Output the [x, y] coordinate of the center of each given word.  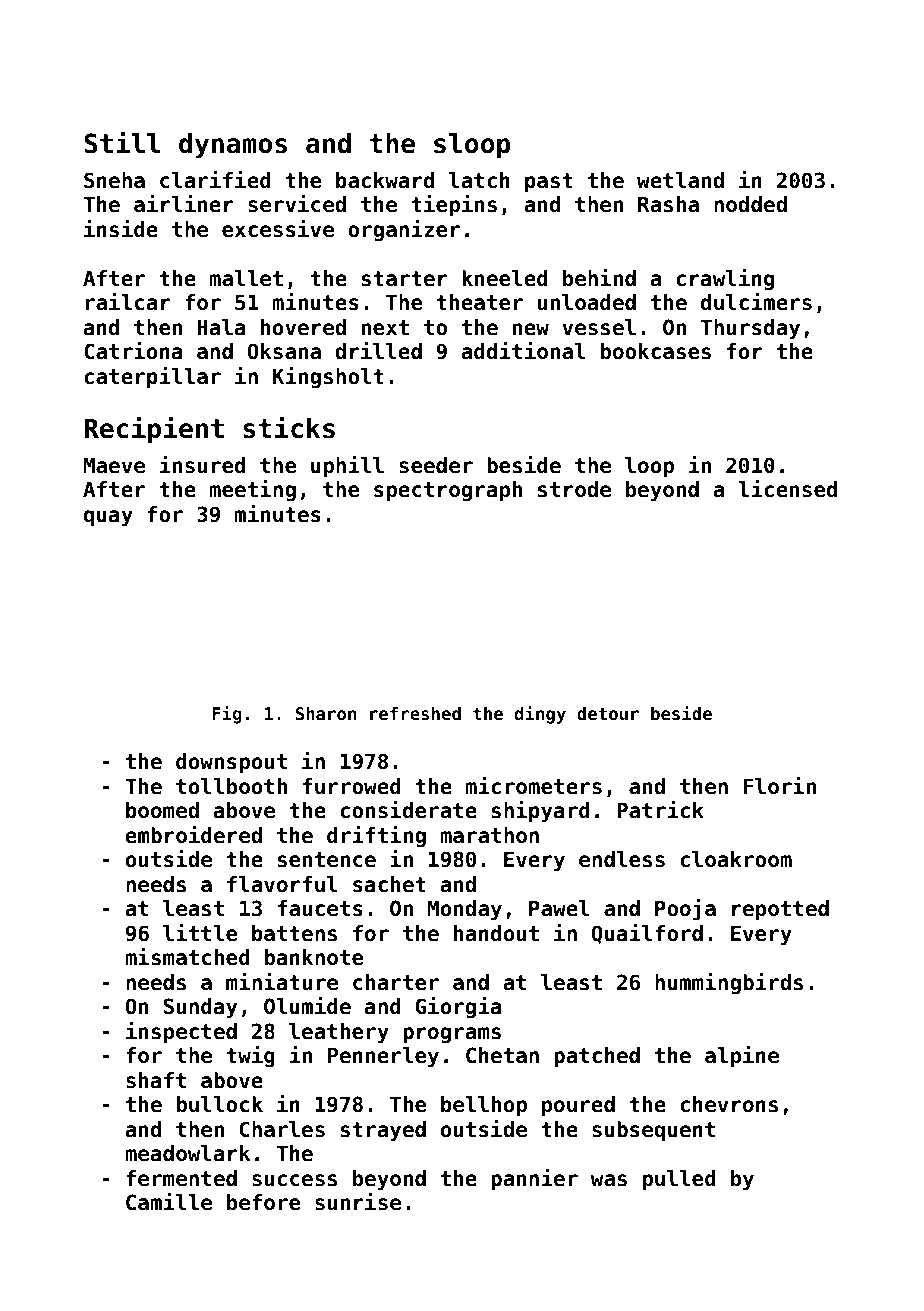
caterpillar [152, 378]
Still [122, 142]
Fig [227, 715]
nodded [750, 204]
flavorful [282, 884]
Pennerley [383, 1057]
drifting [376, 837]
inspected [181, 1033]
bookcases [656, 351]
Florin [780, 786]
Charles [282, 1129]
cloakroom [736, 859]
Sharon [326, 713]
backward [385, 180]
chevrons [729, 1104]
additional [523, 351]
